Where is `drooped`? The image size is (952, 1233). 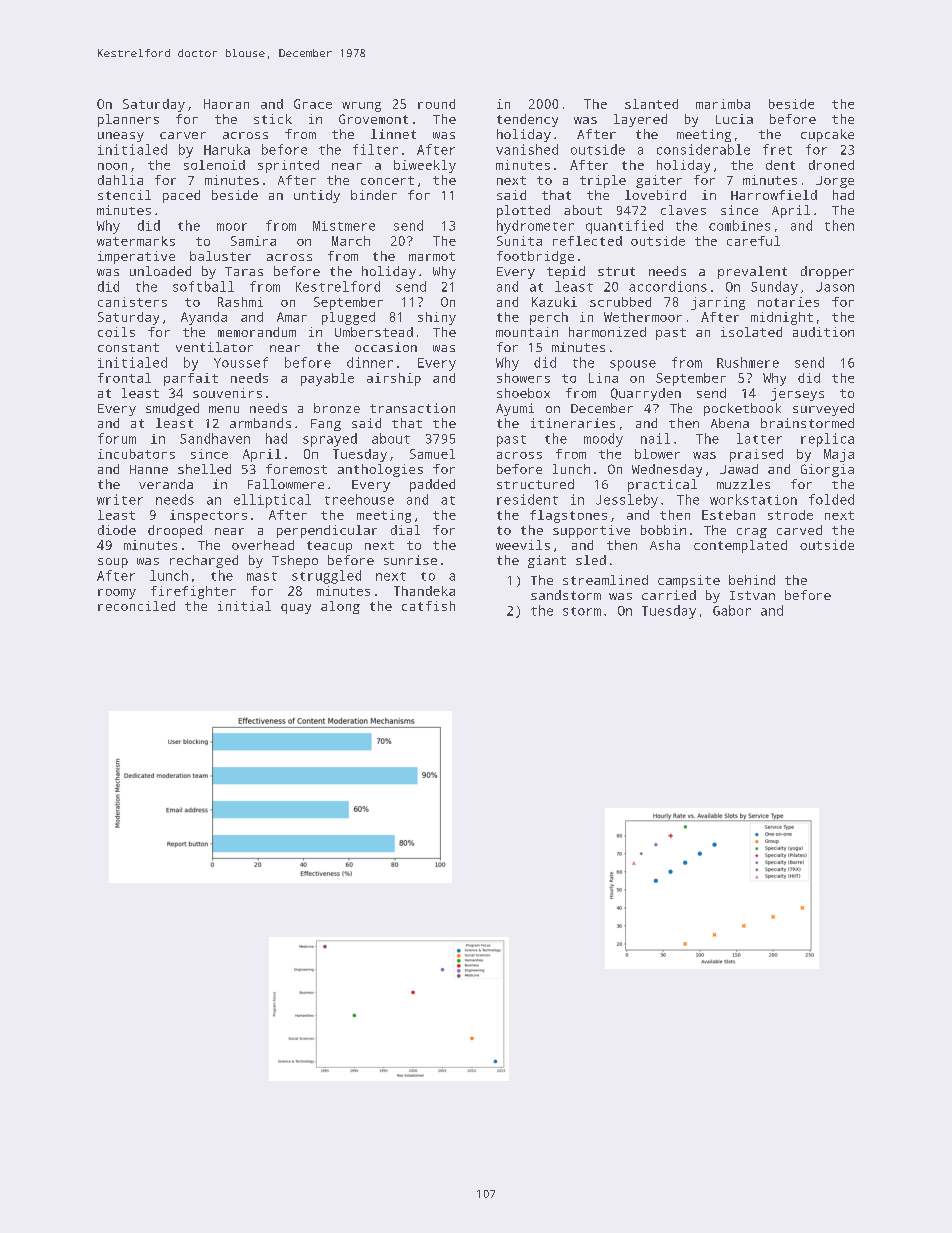
drooped is located at coordinates (175, 531).
